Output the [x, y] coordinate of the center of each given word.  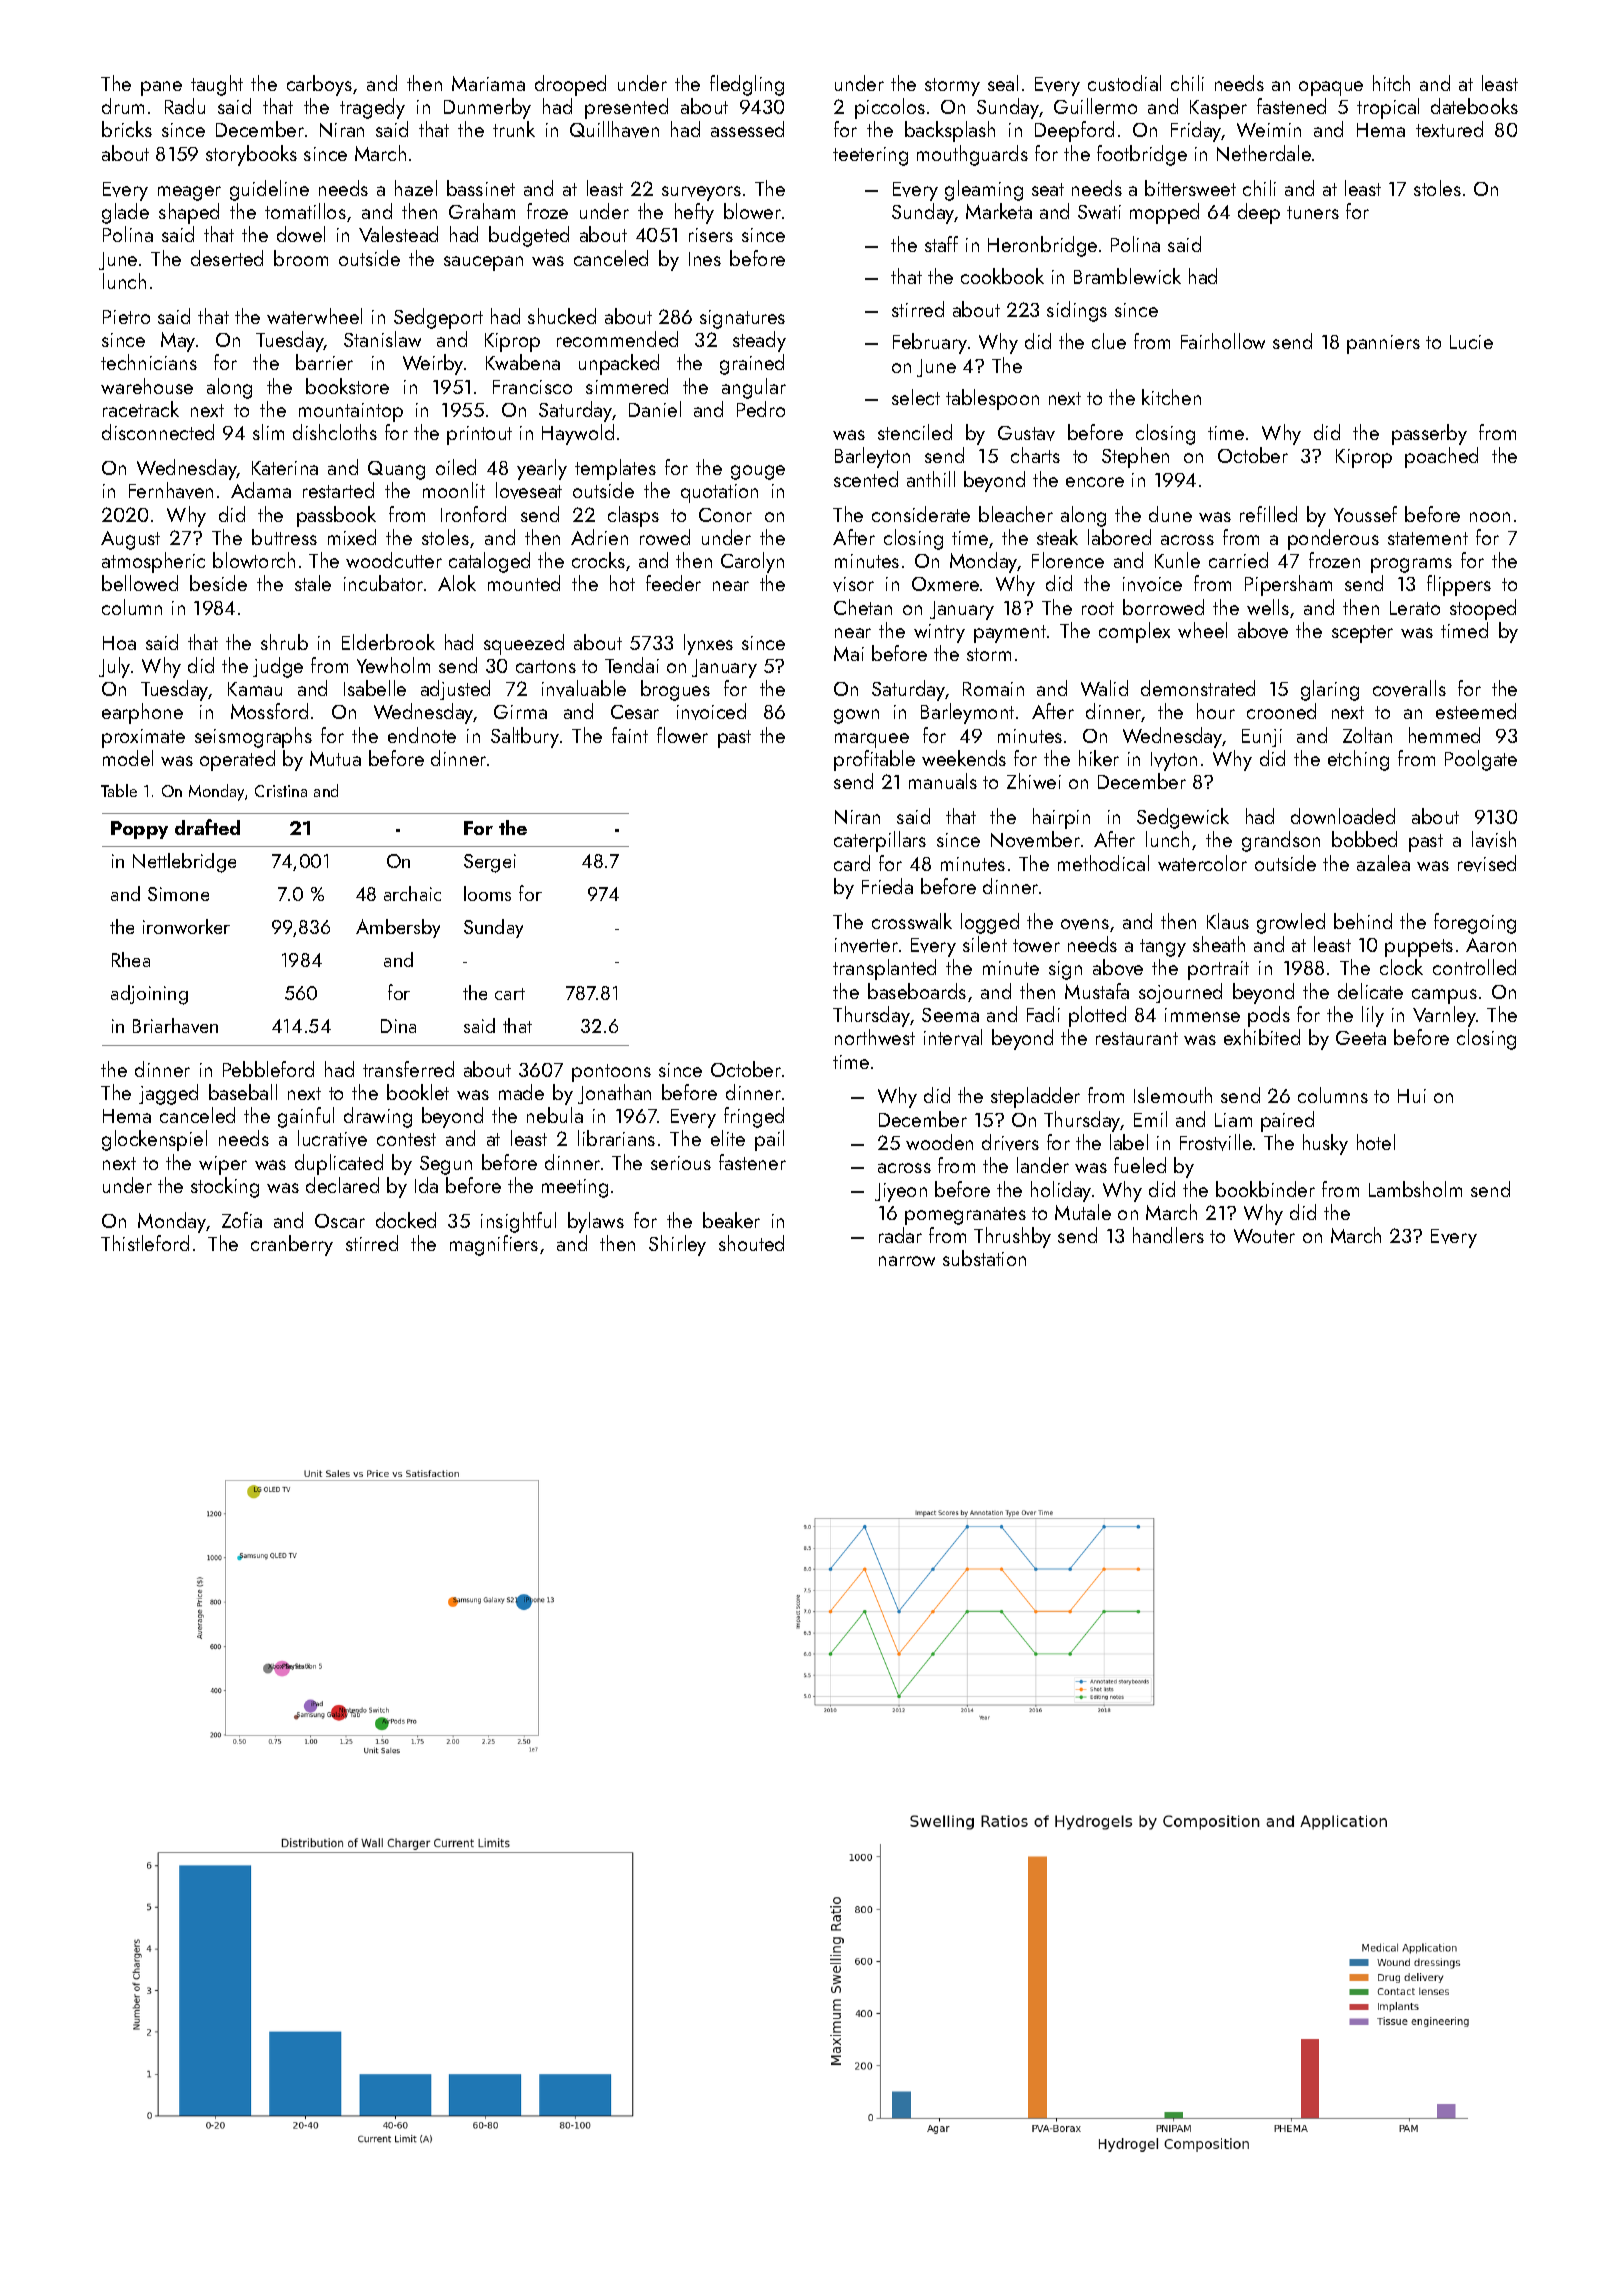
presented [626, 108]
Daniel [655, 409]
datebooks [1474, 106]
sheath [1219, 944]
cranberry [292, 1245]
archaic [412, 893]
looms [487, 893]
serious [681, 1163]
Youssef [1365, 514]
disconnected [158, 432]
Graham [482, 211]
